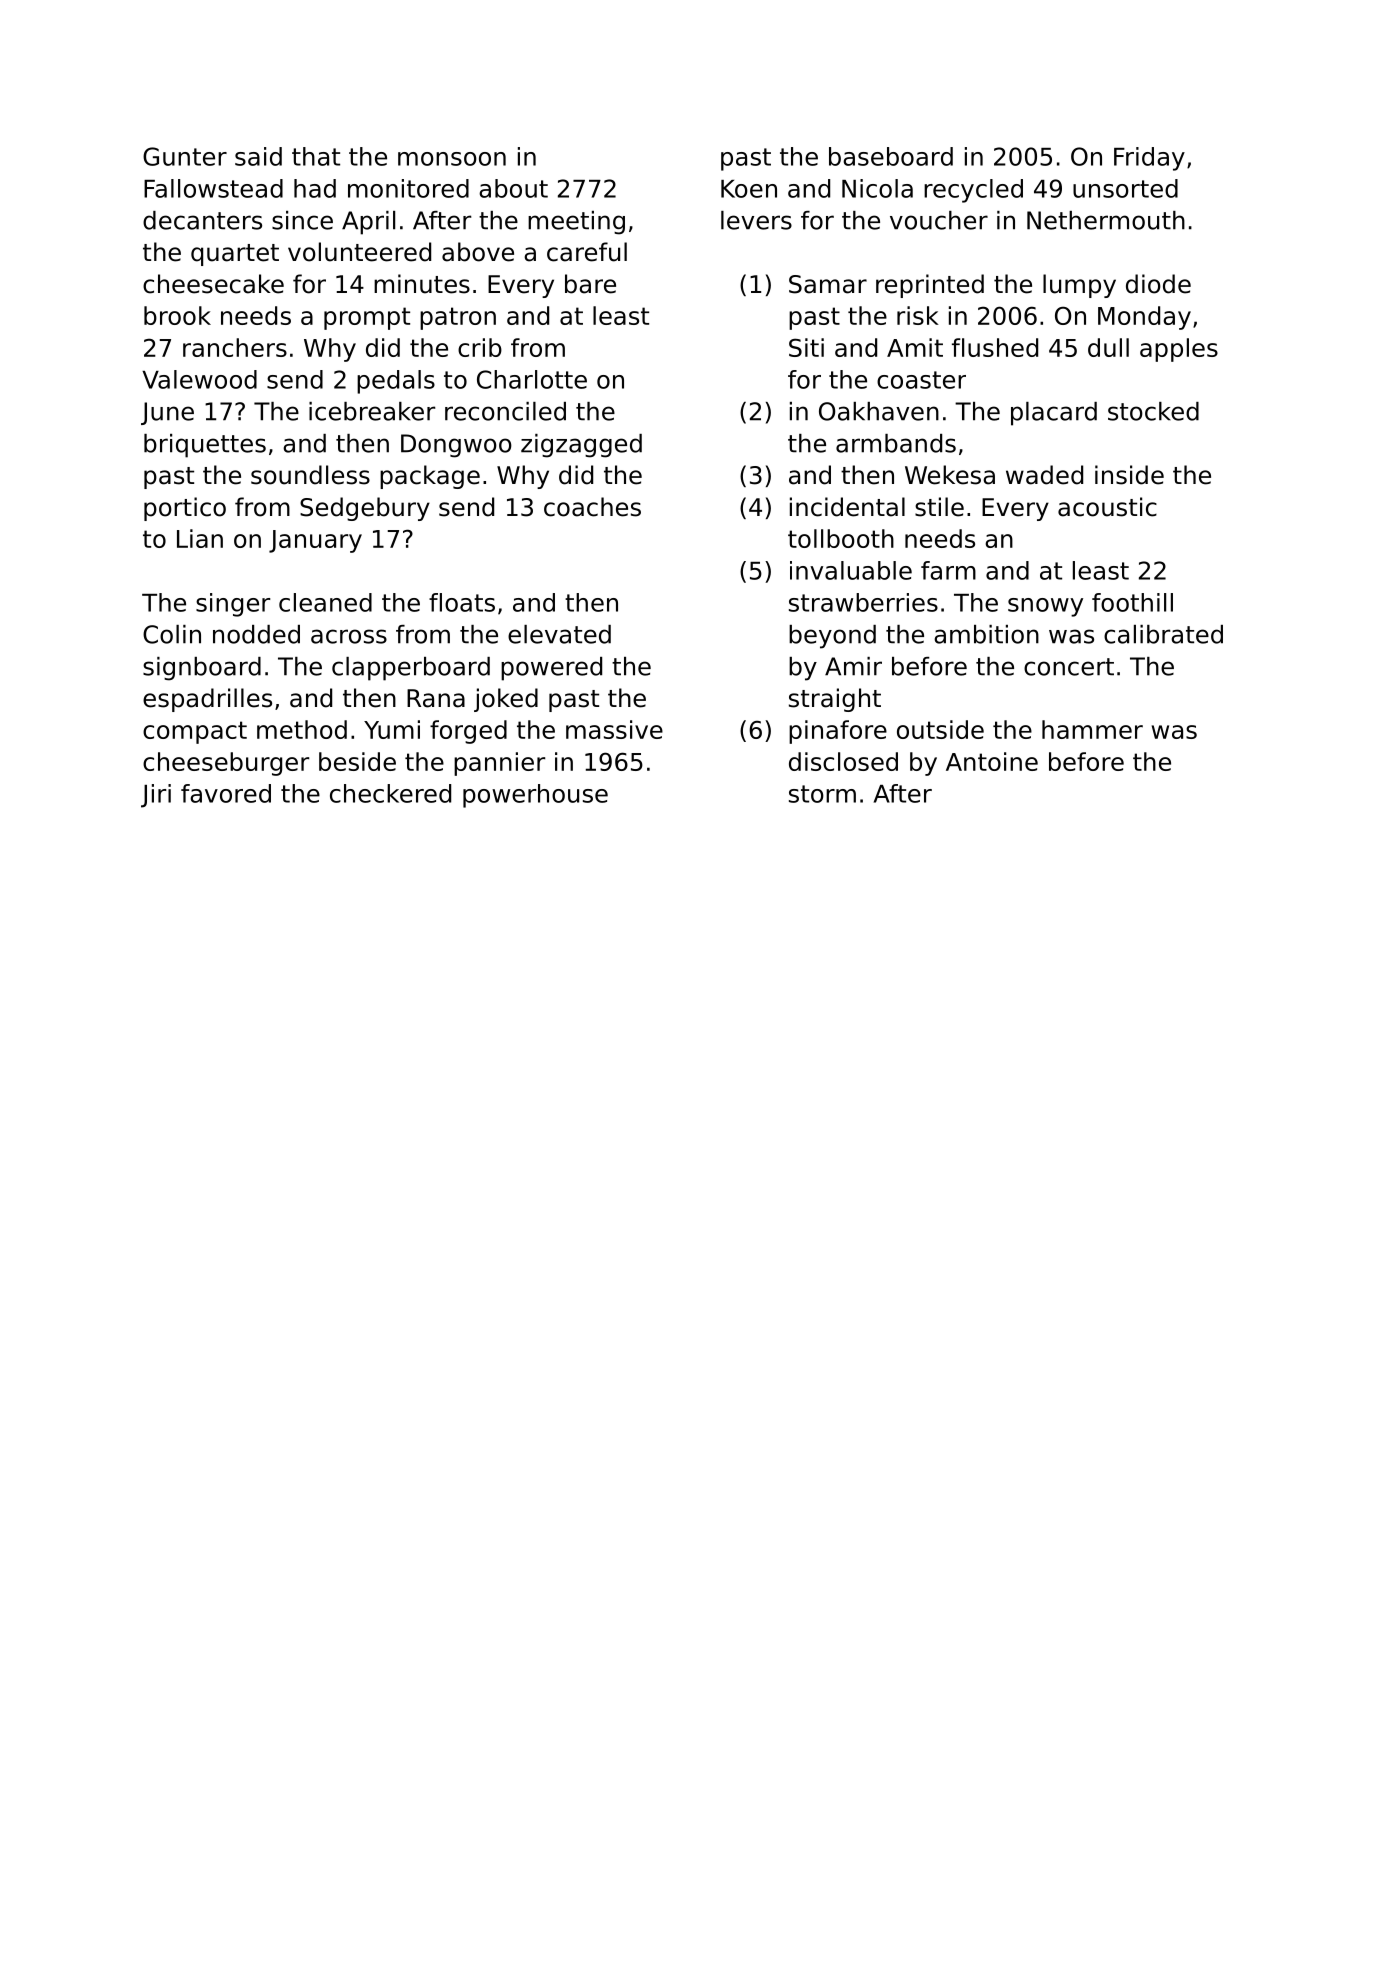 The image size is (1386, 1969). I want to click on that, so click(316, 156).
